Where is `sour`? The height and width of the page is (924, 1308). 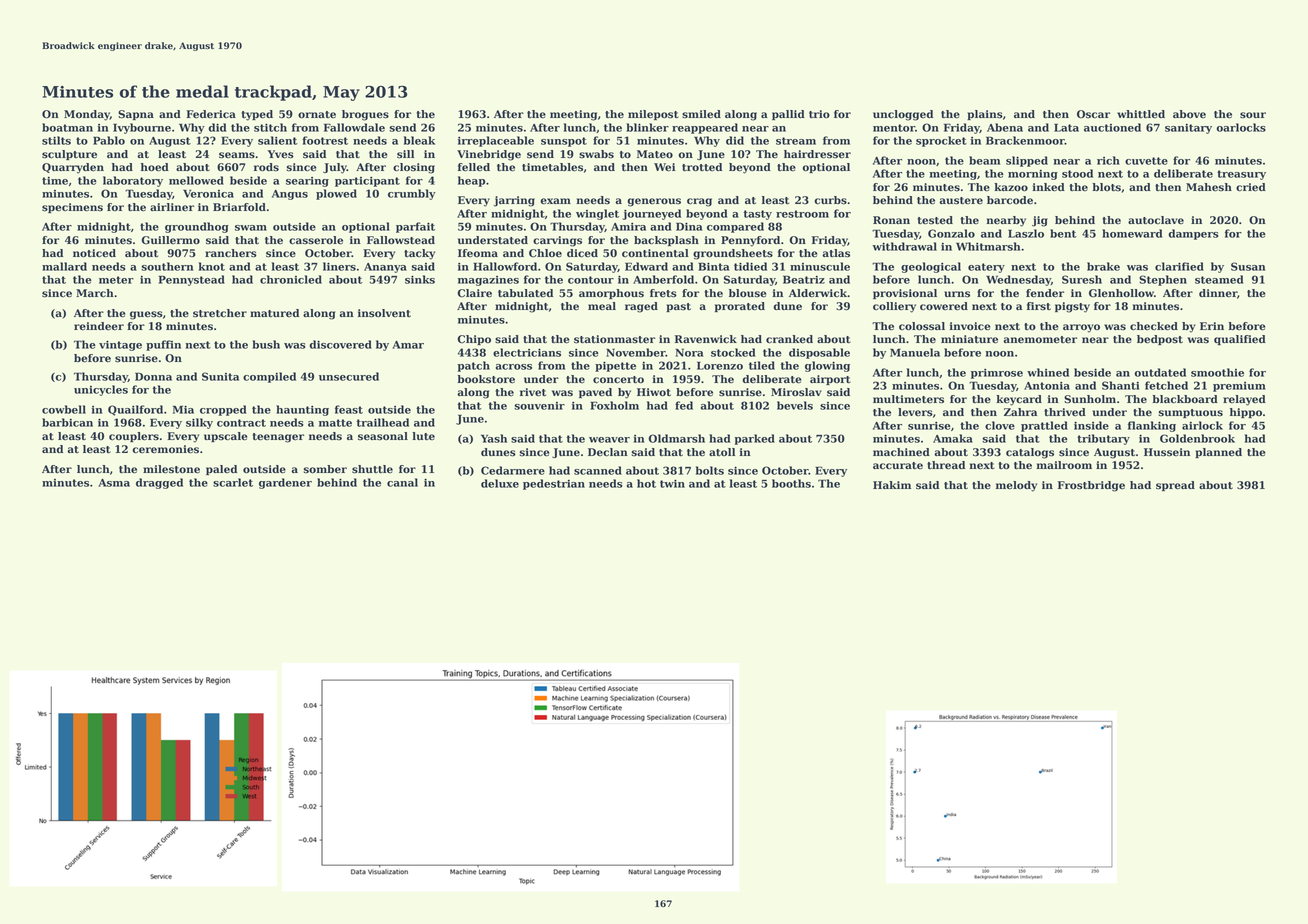 sour is located at coordinates (1253, 115).
